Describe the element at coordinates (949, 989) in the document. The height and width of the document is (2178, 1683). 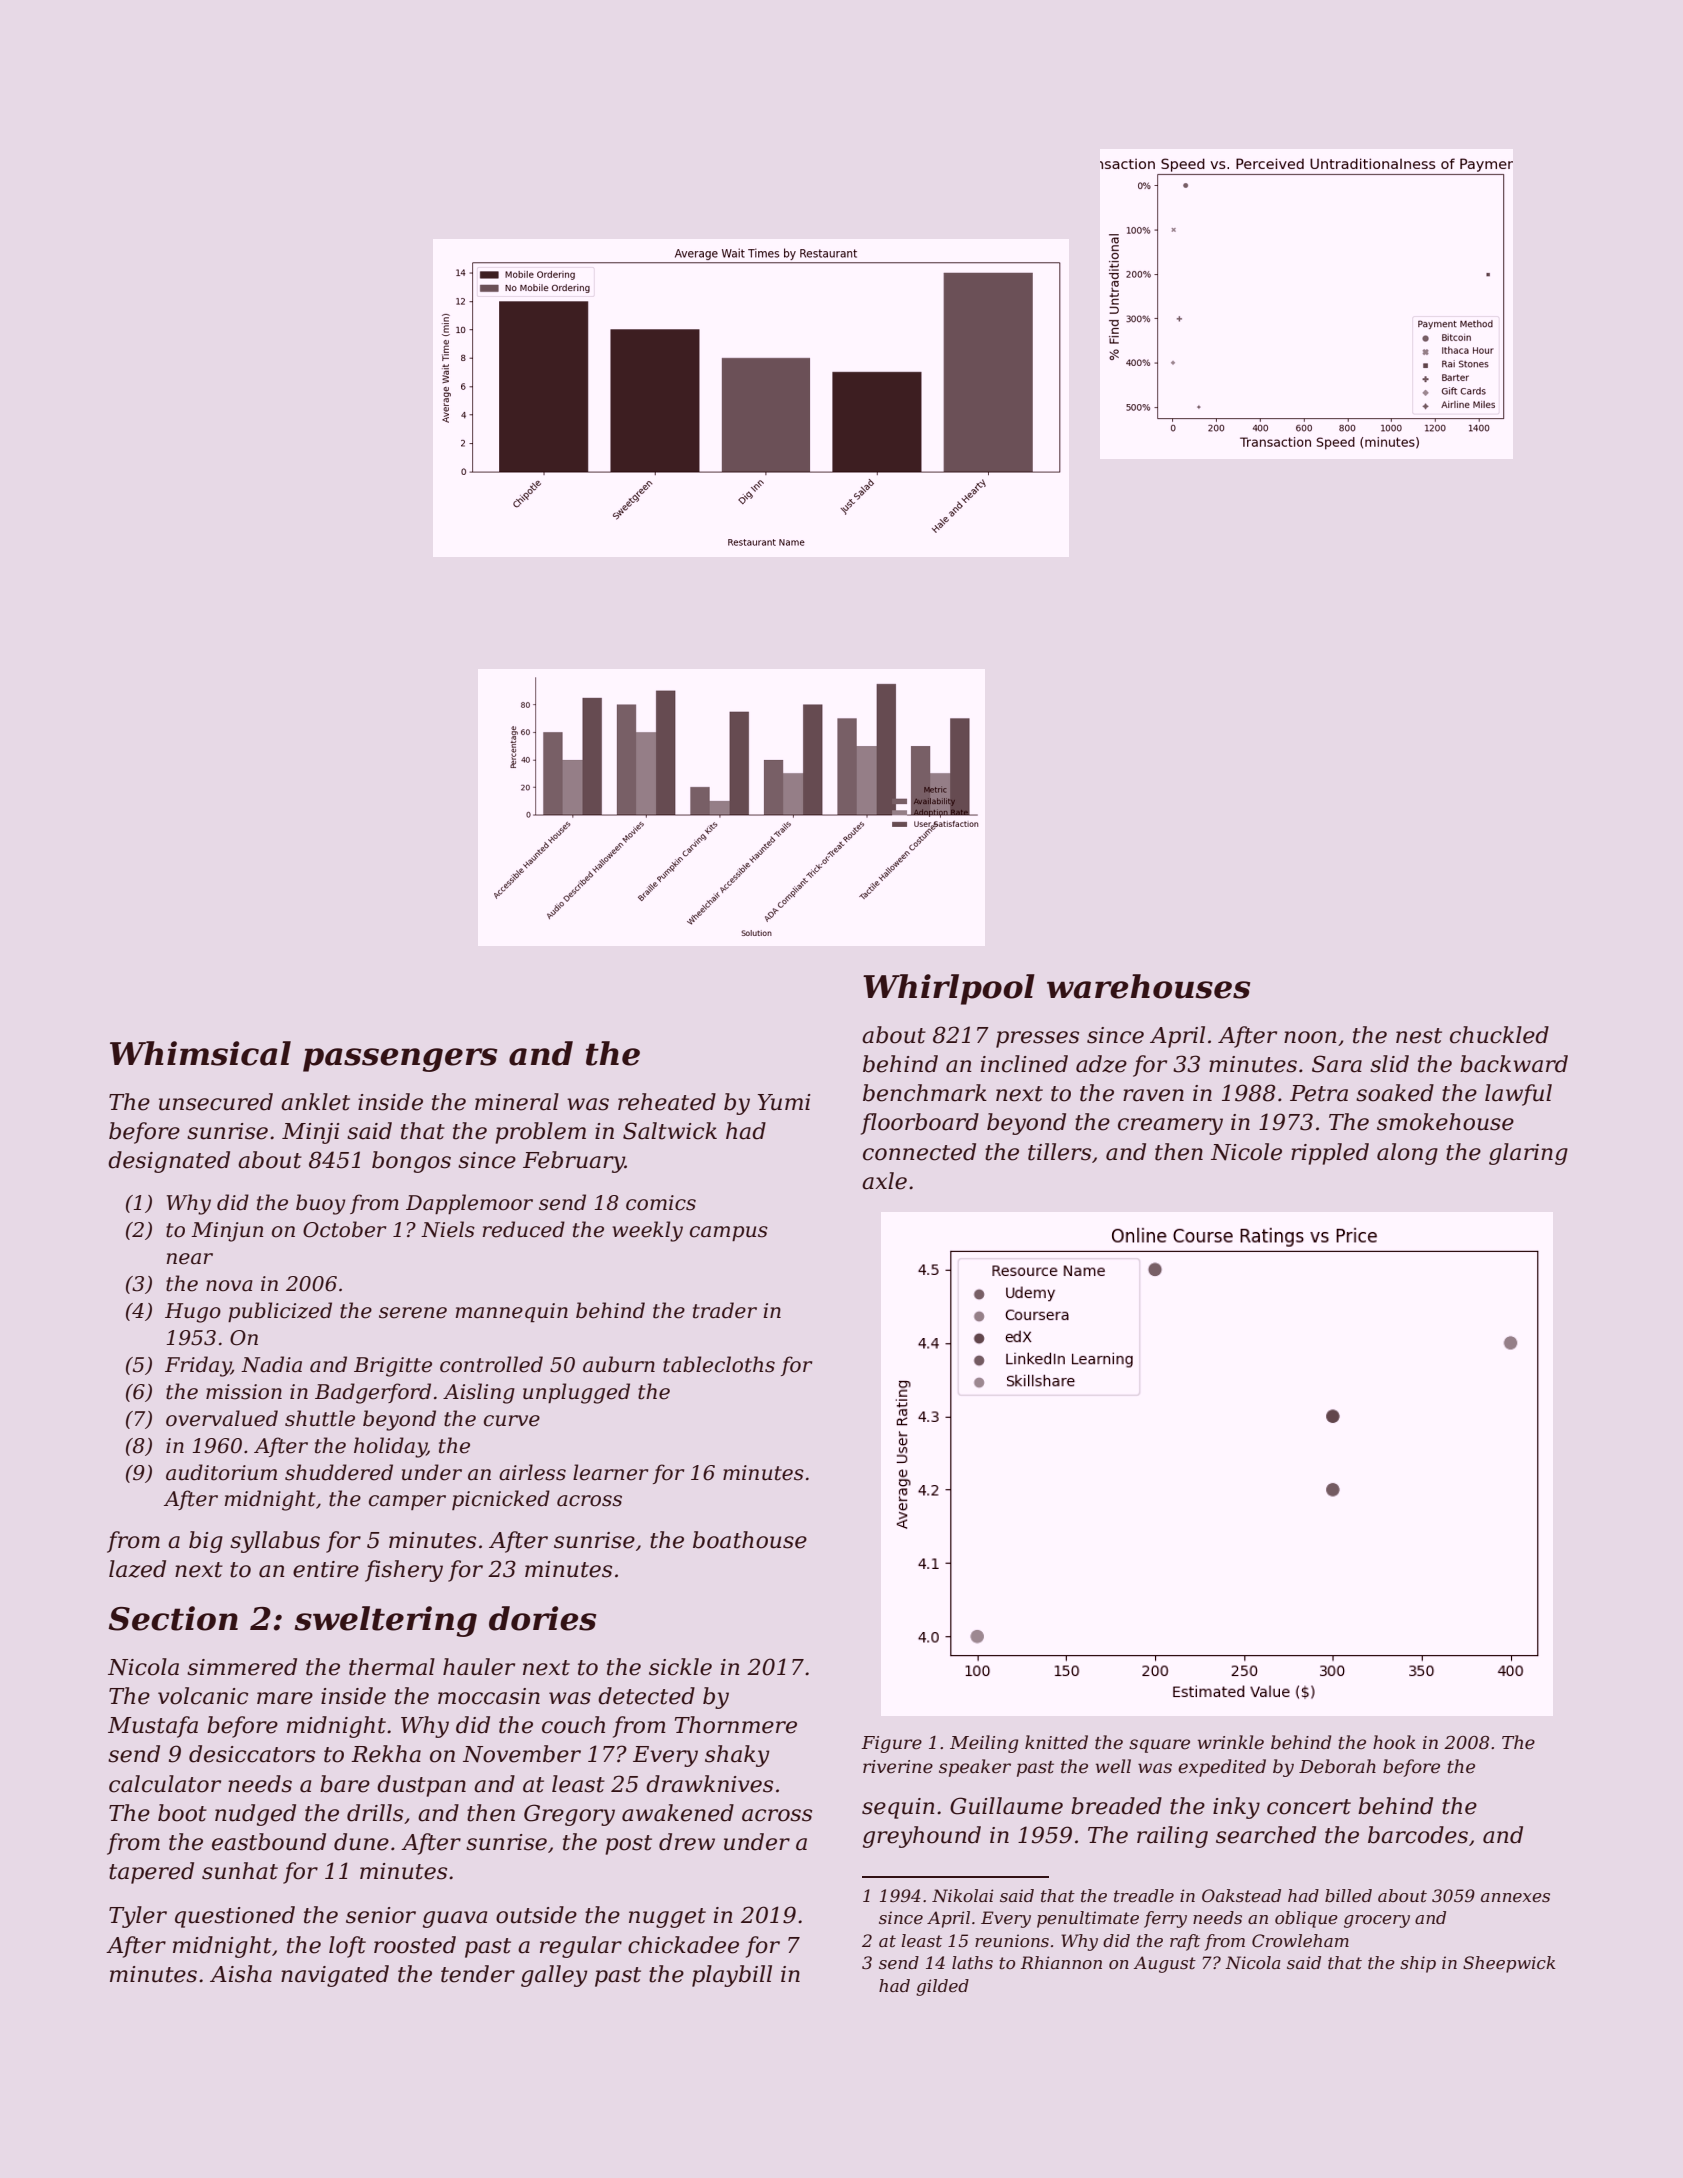
I see `Whirlpool` at that location.
